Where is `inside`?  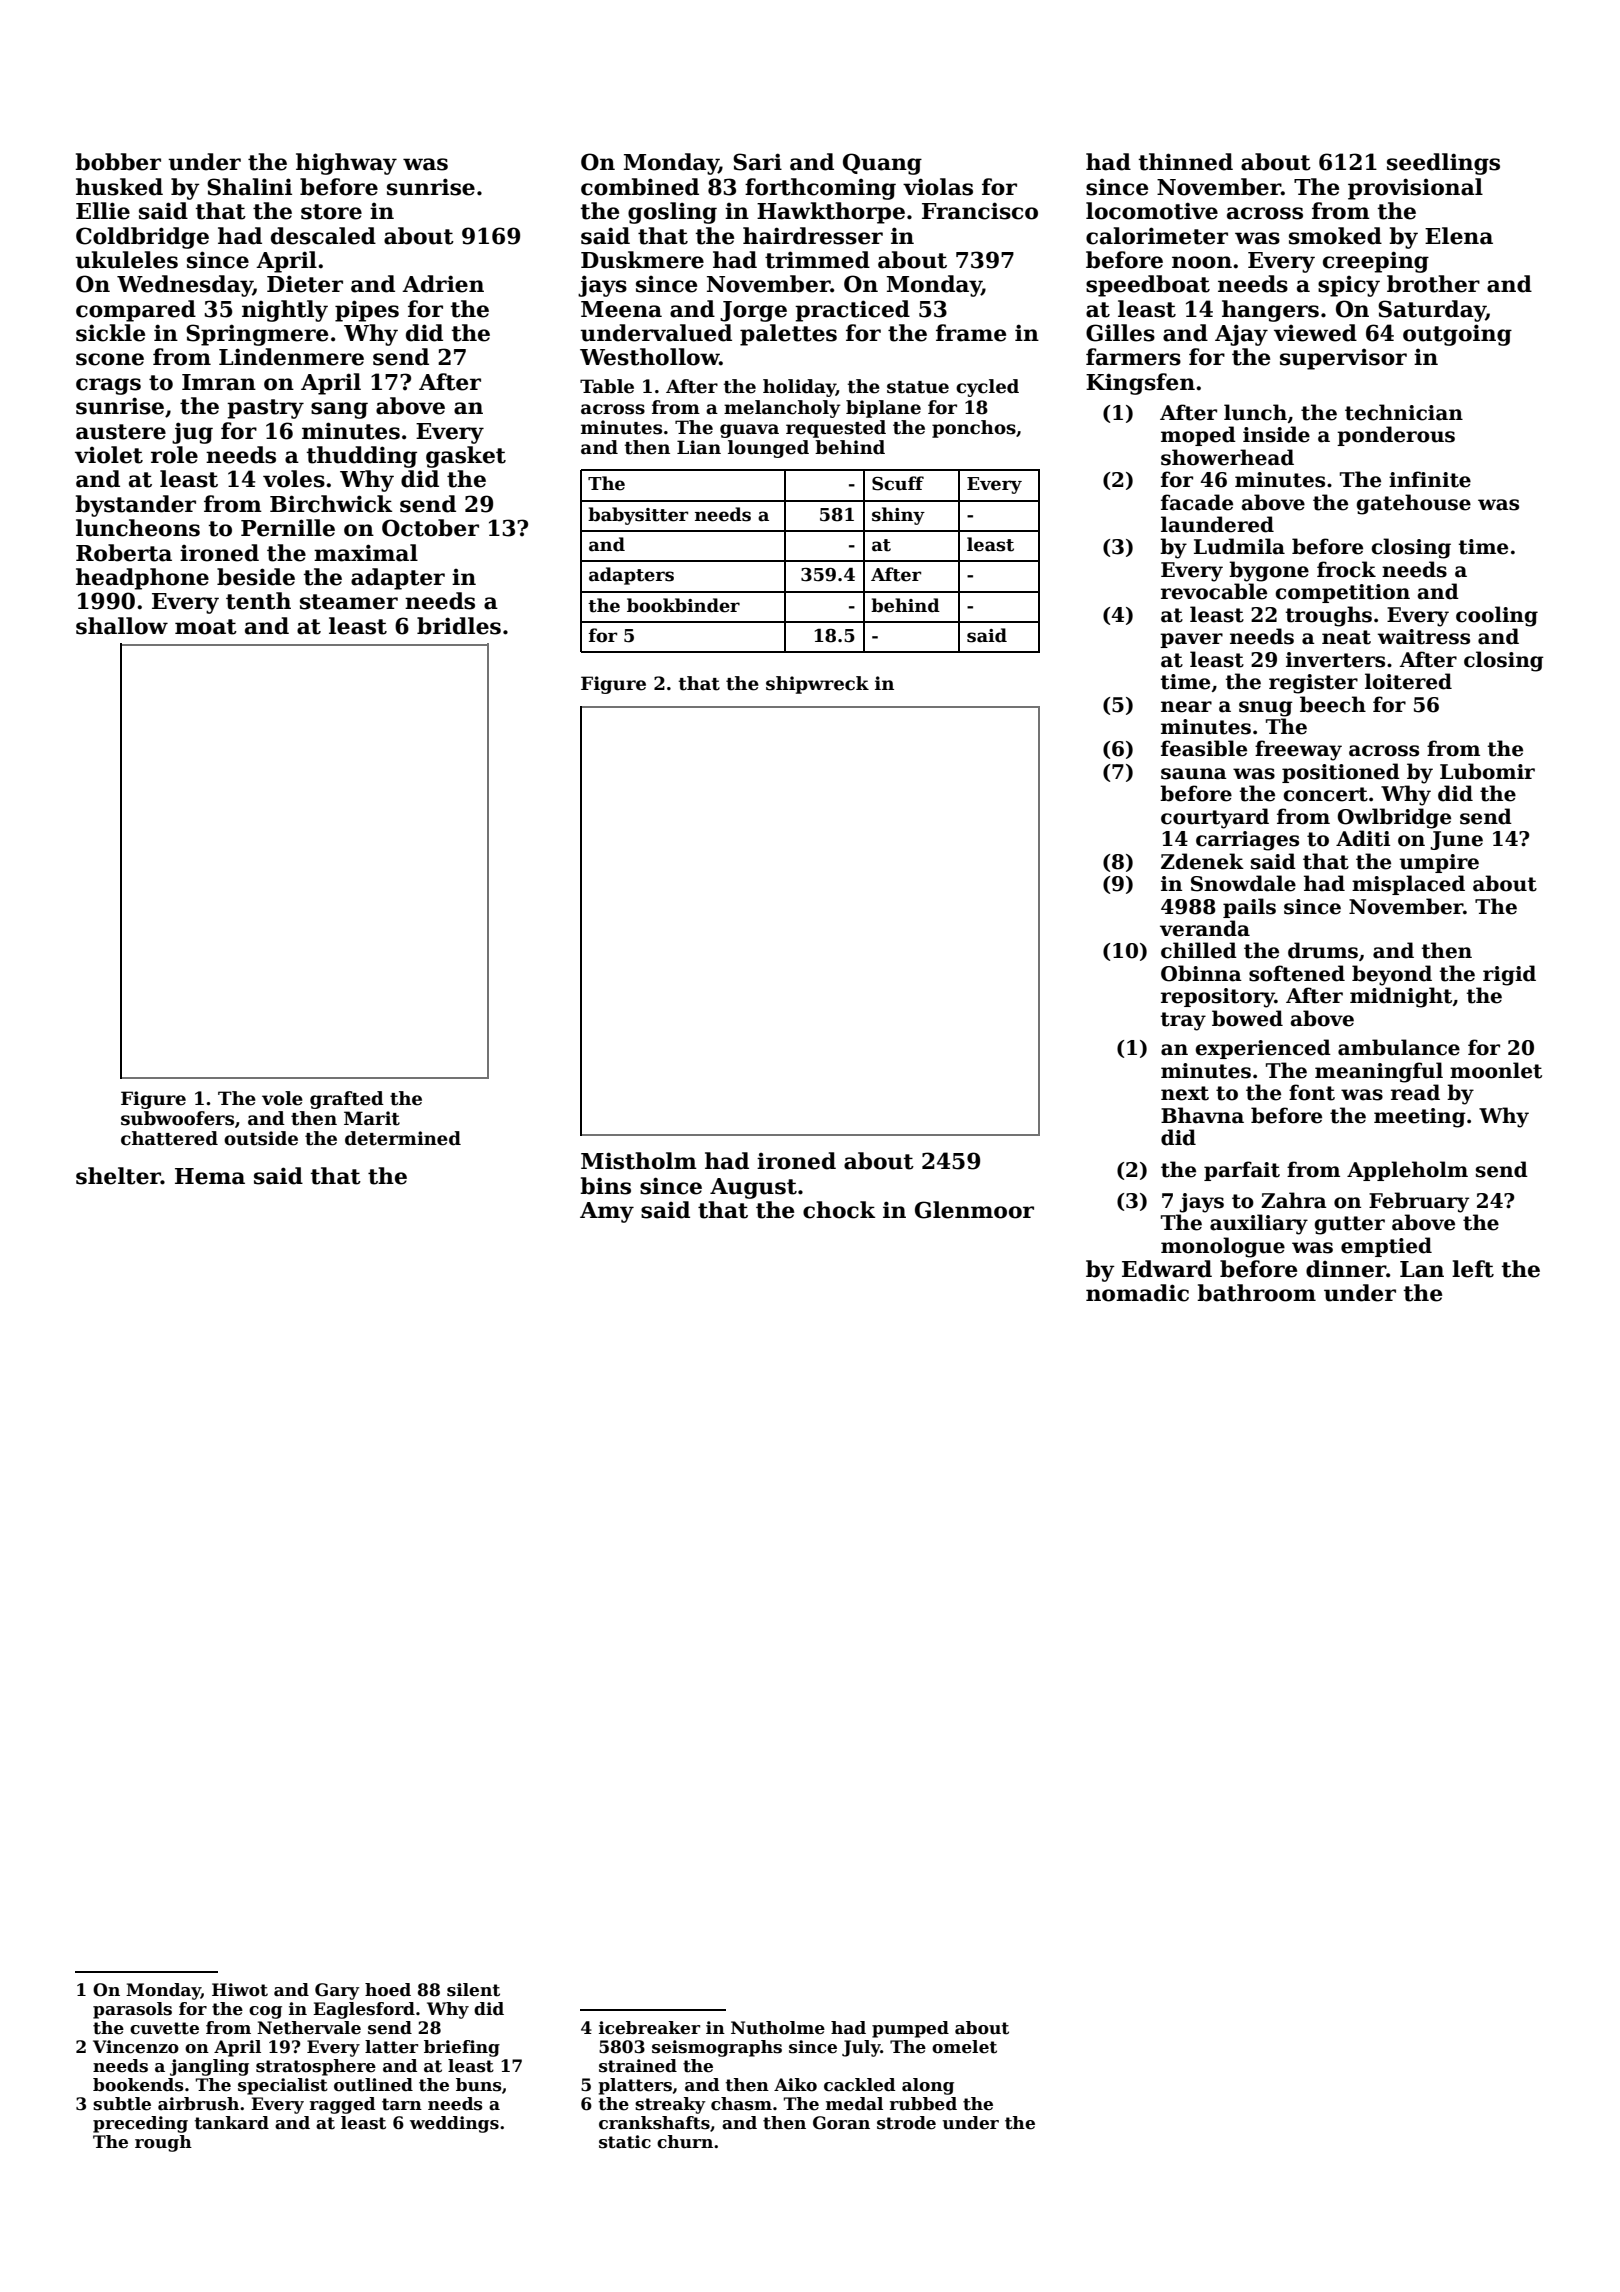
inside is located at coordinates (1276, 434).
